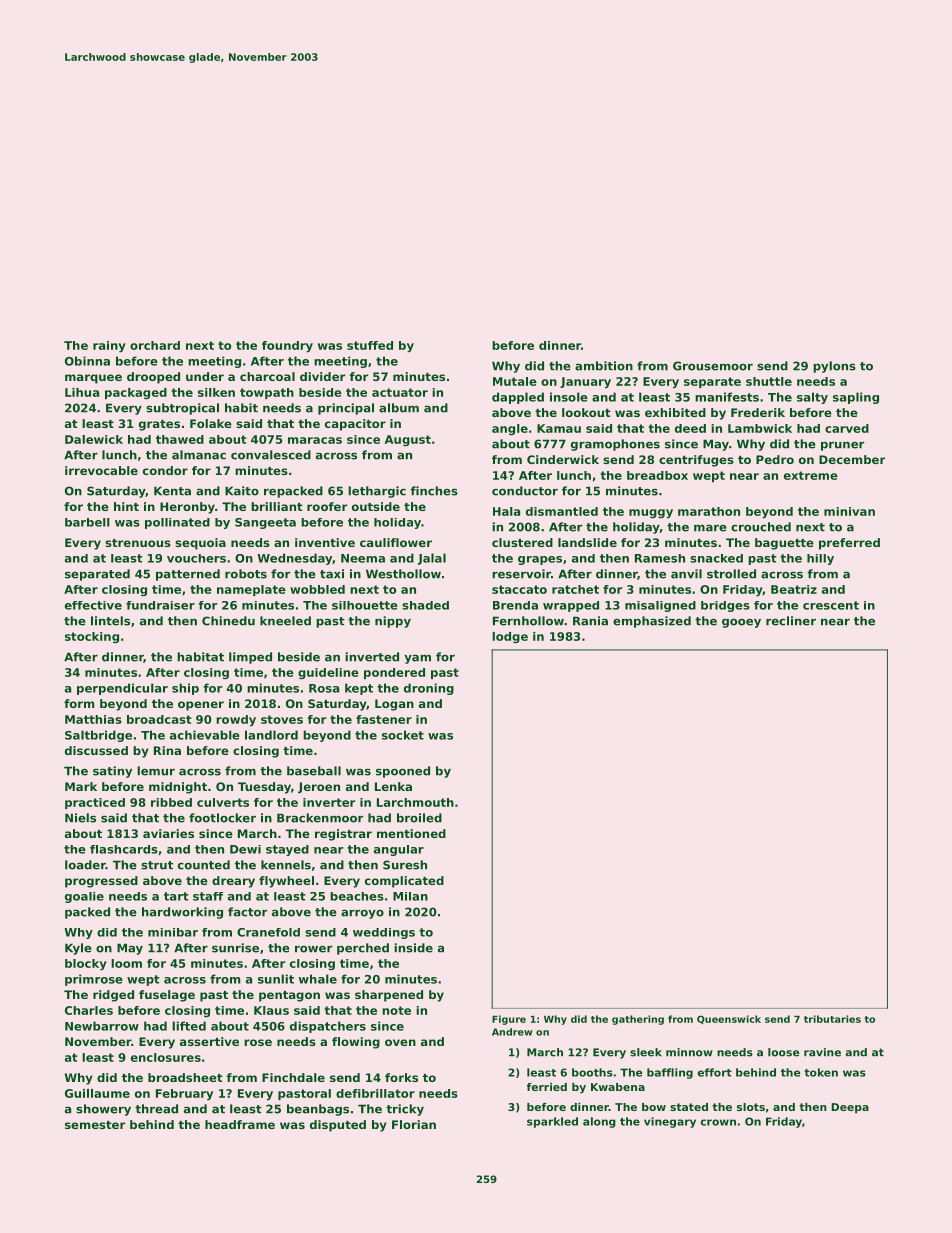 This screenshot has height=1233, width=952. Describe the element at coordinates (660, 558) in the screenshot. I see `Ramesh` at that location.
